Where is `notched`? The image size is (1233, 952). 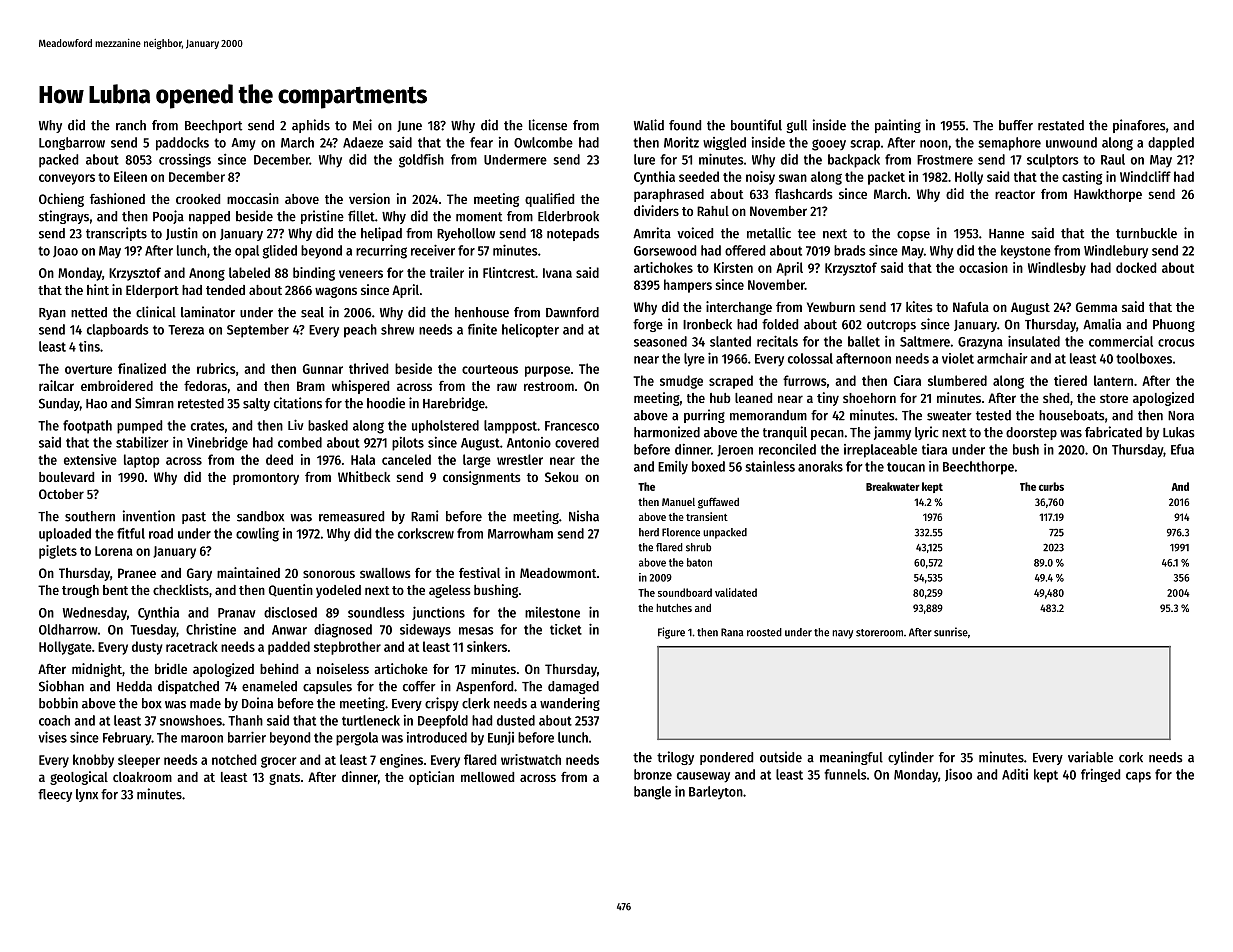
notched is located at coordinates (234, 759).
